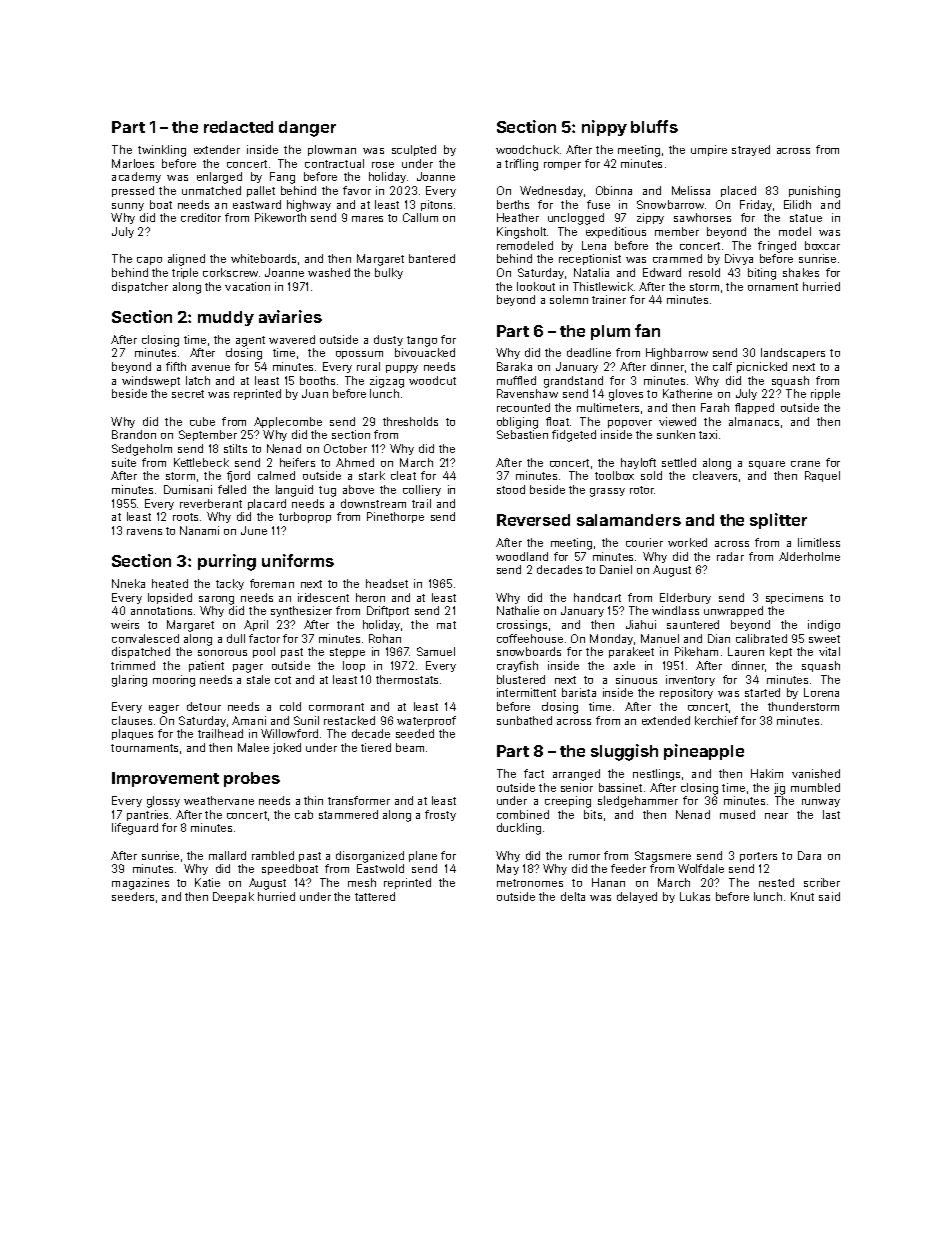  I want to click on vital, so click(829, 651).
